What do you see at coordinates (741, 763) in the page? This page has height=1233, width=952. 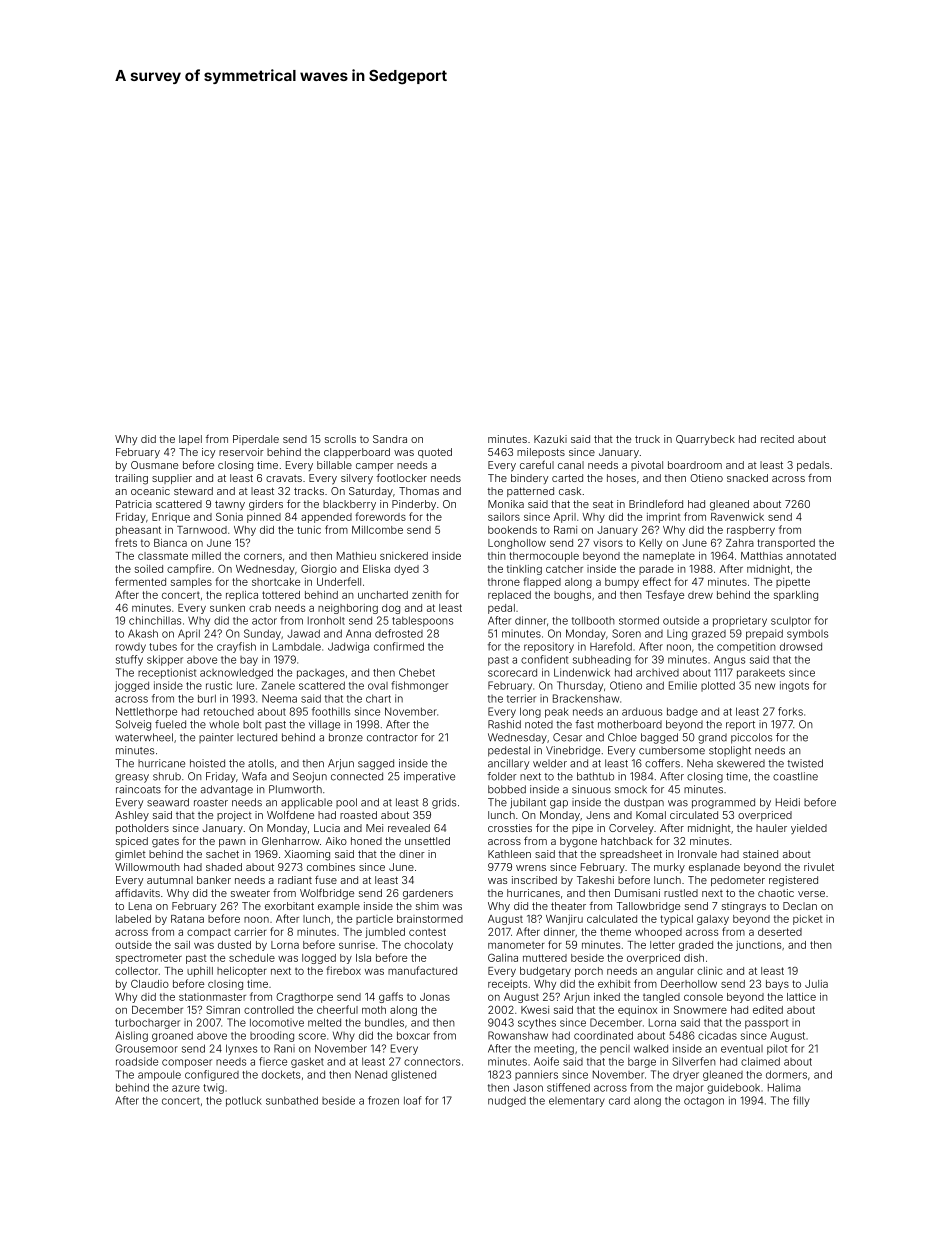 I see `skewered` at bounding box center [741, 763].
